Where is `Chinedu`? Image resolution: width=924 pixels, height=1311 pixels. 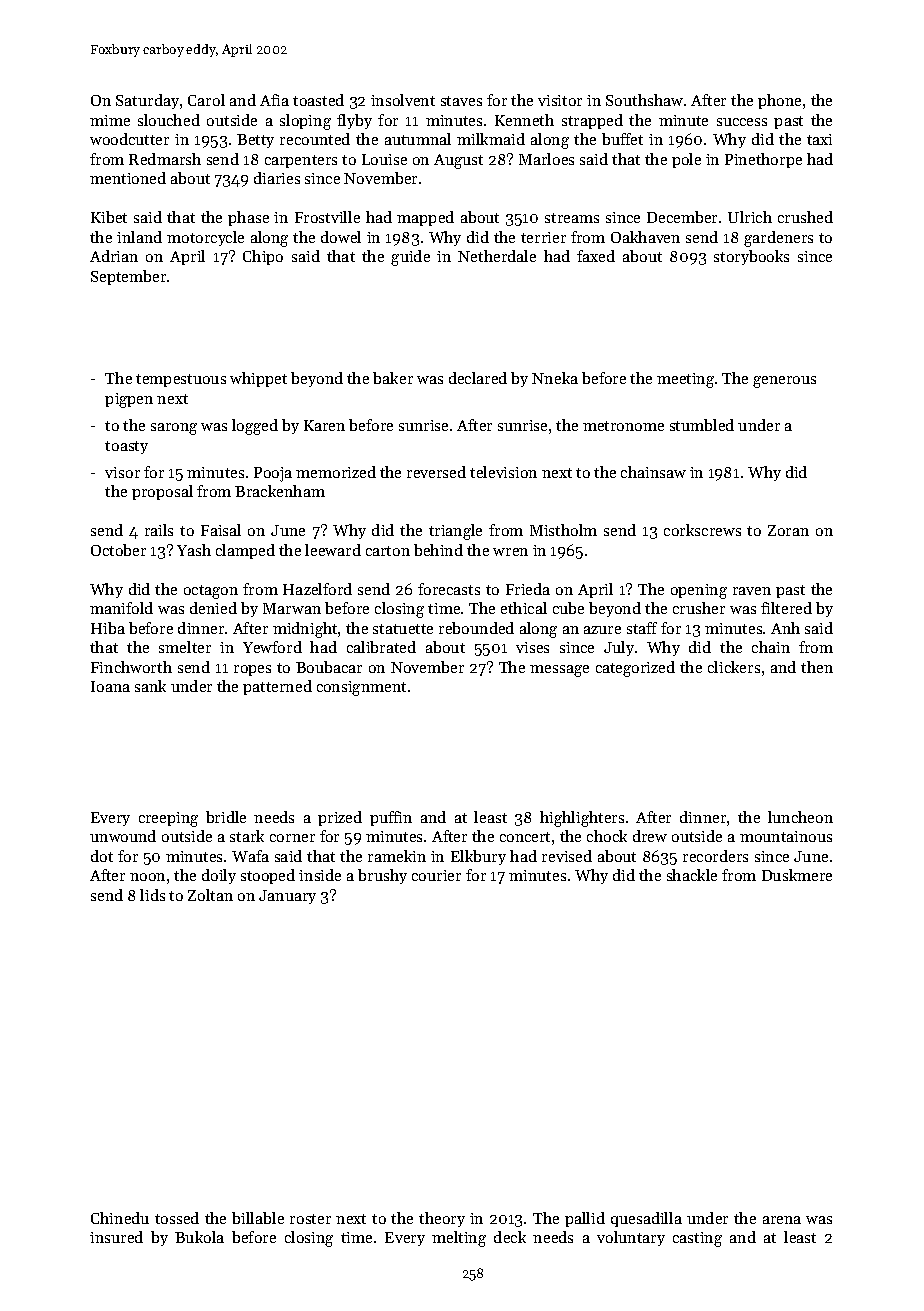 Chinedu is located at coordinates (120, 1218).
